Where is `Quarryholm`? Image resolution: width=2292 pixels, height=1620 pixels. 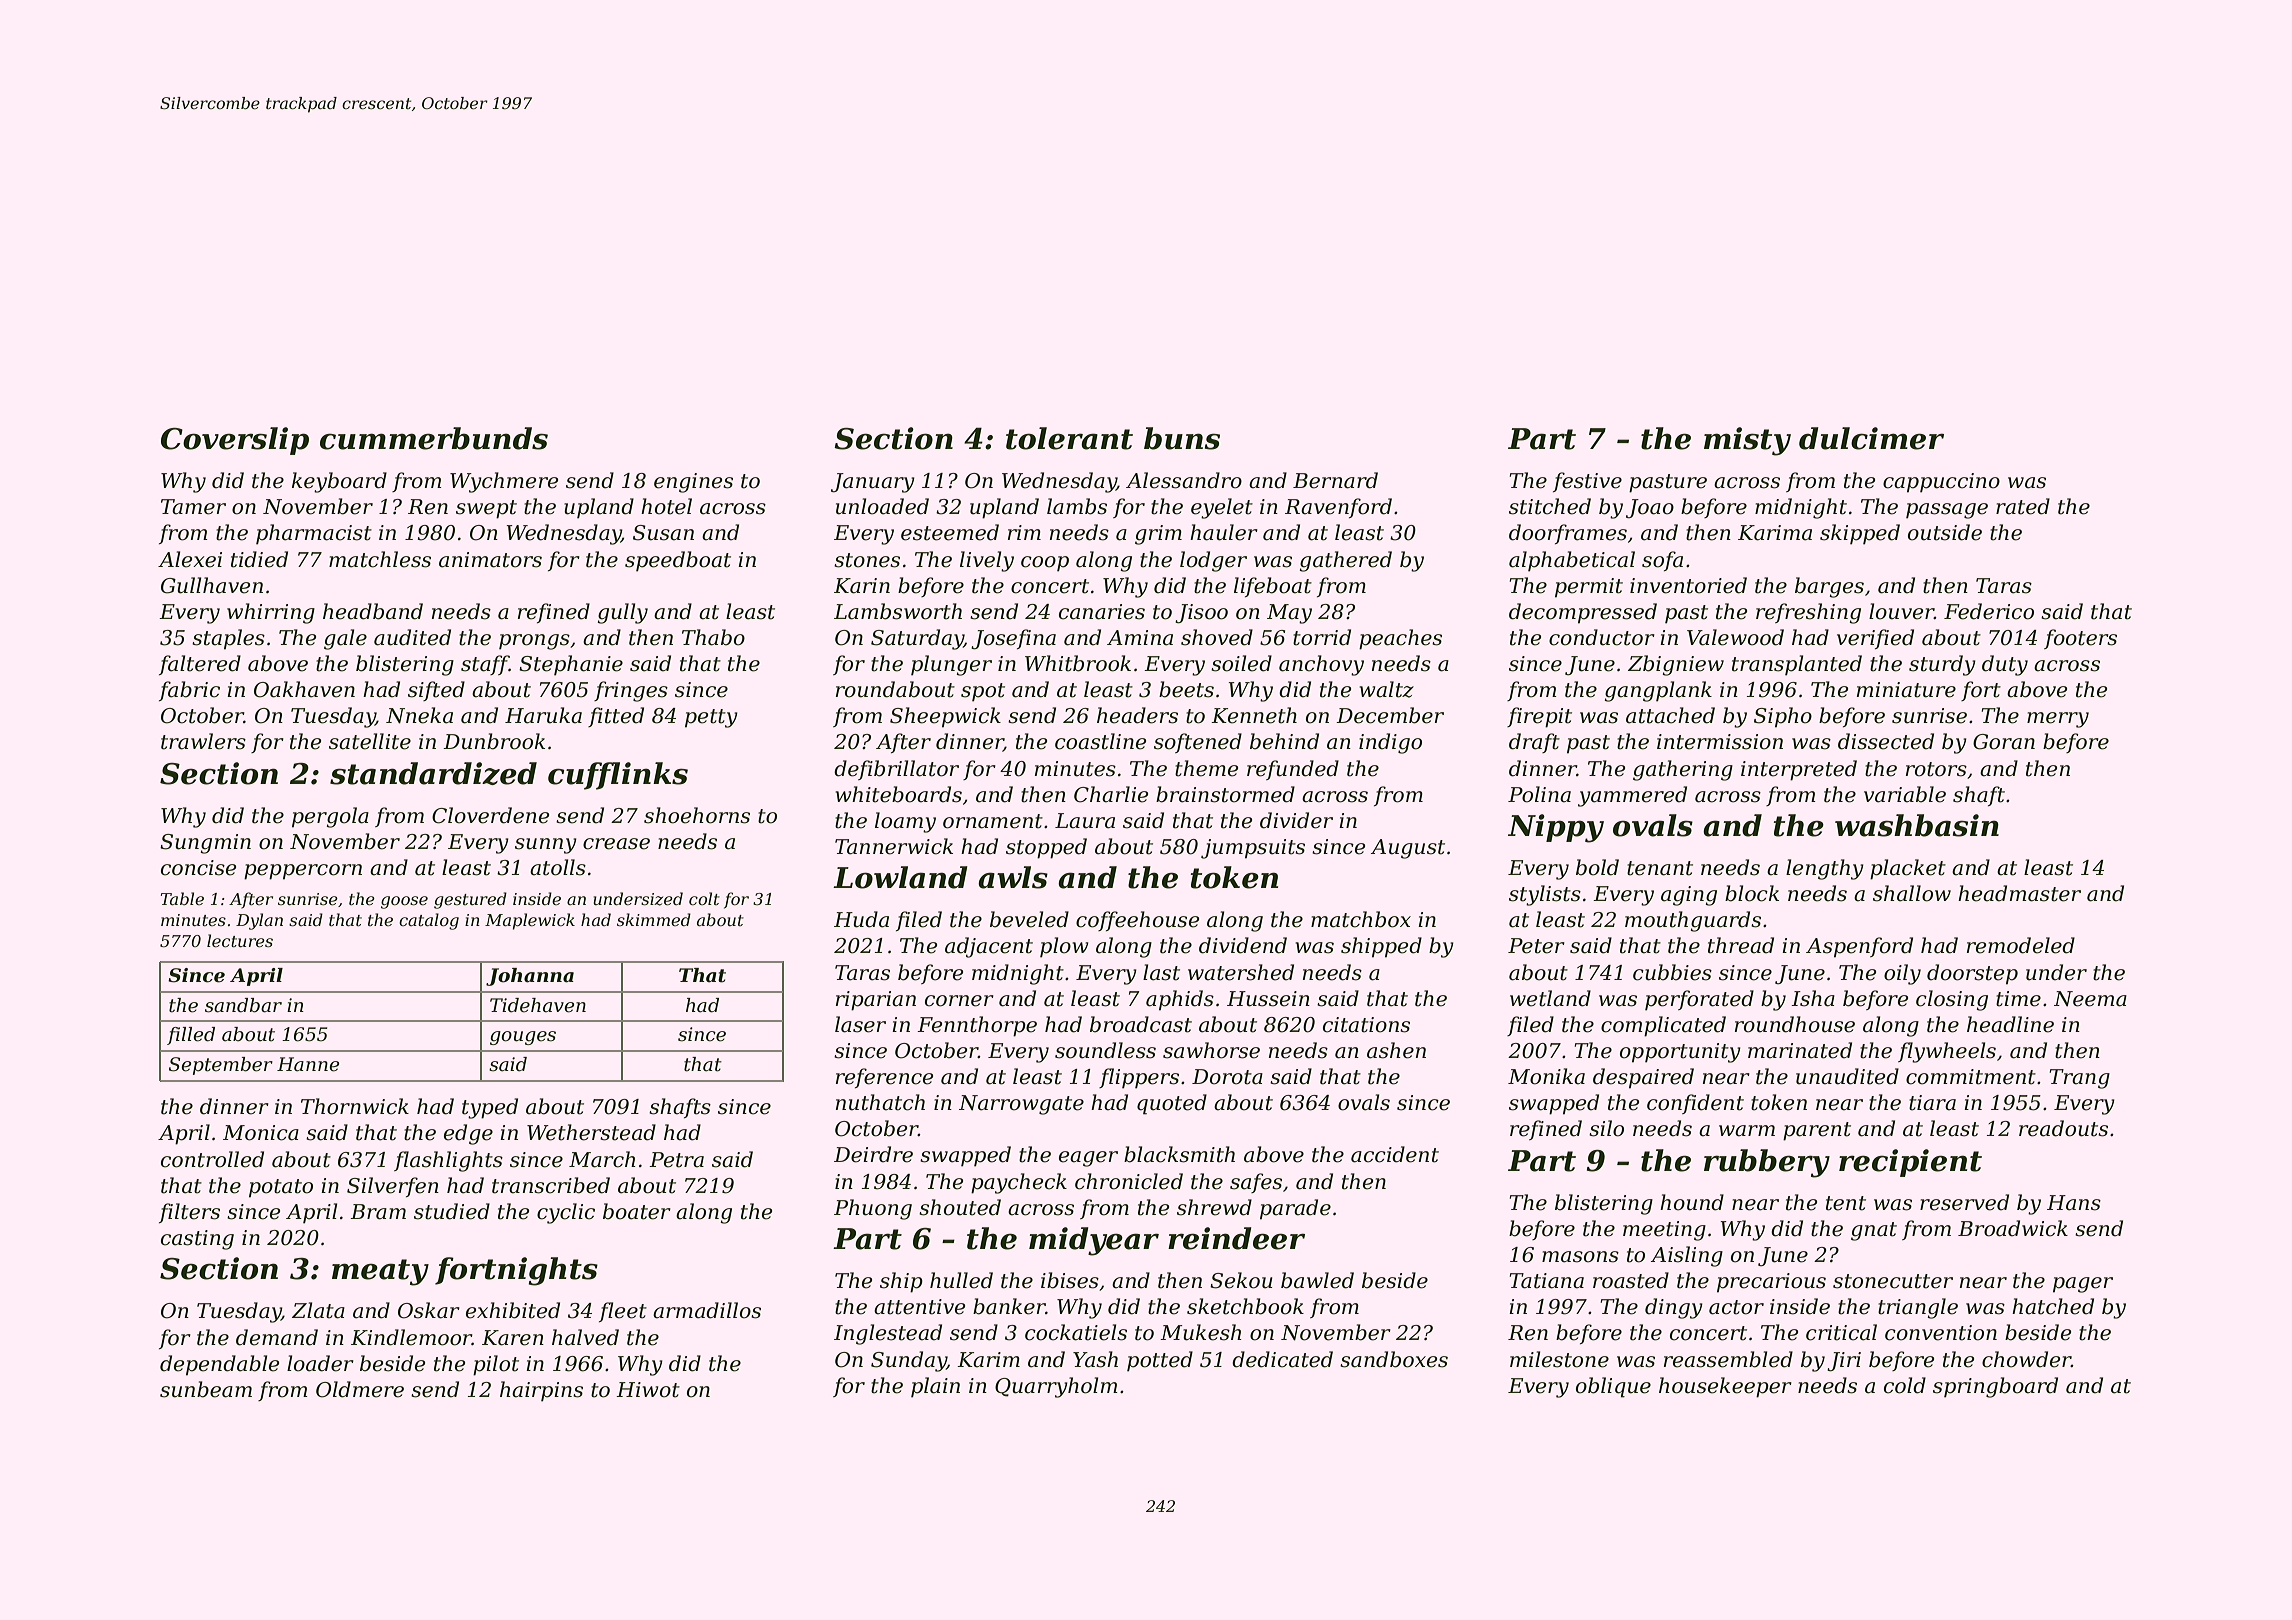
Quarryholm is located at coordinates (1056, 1387).
